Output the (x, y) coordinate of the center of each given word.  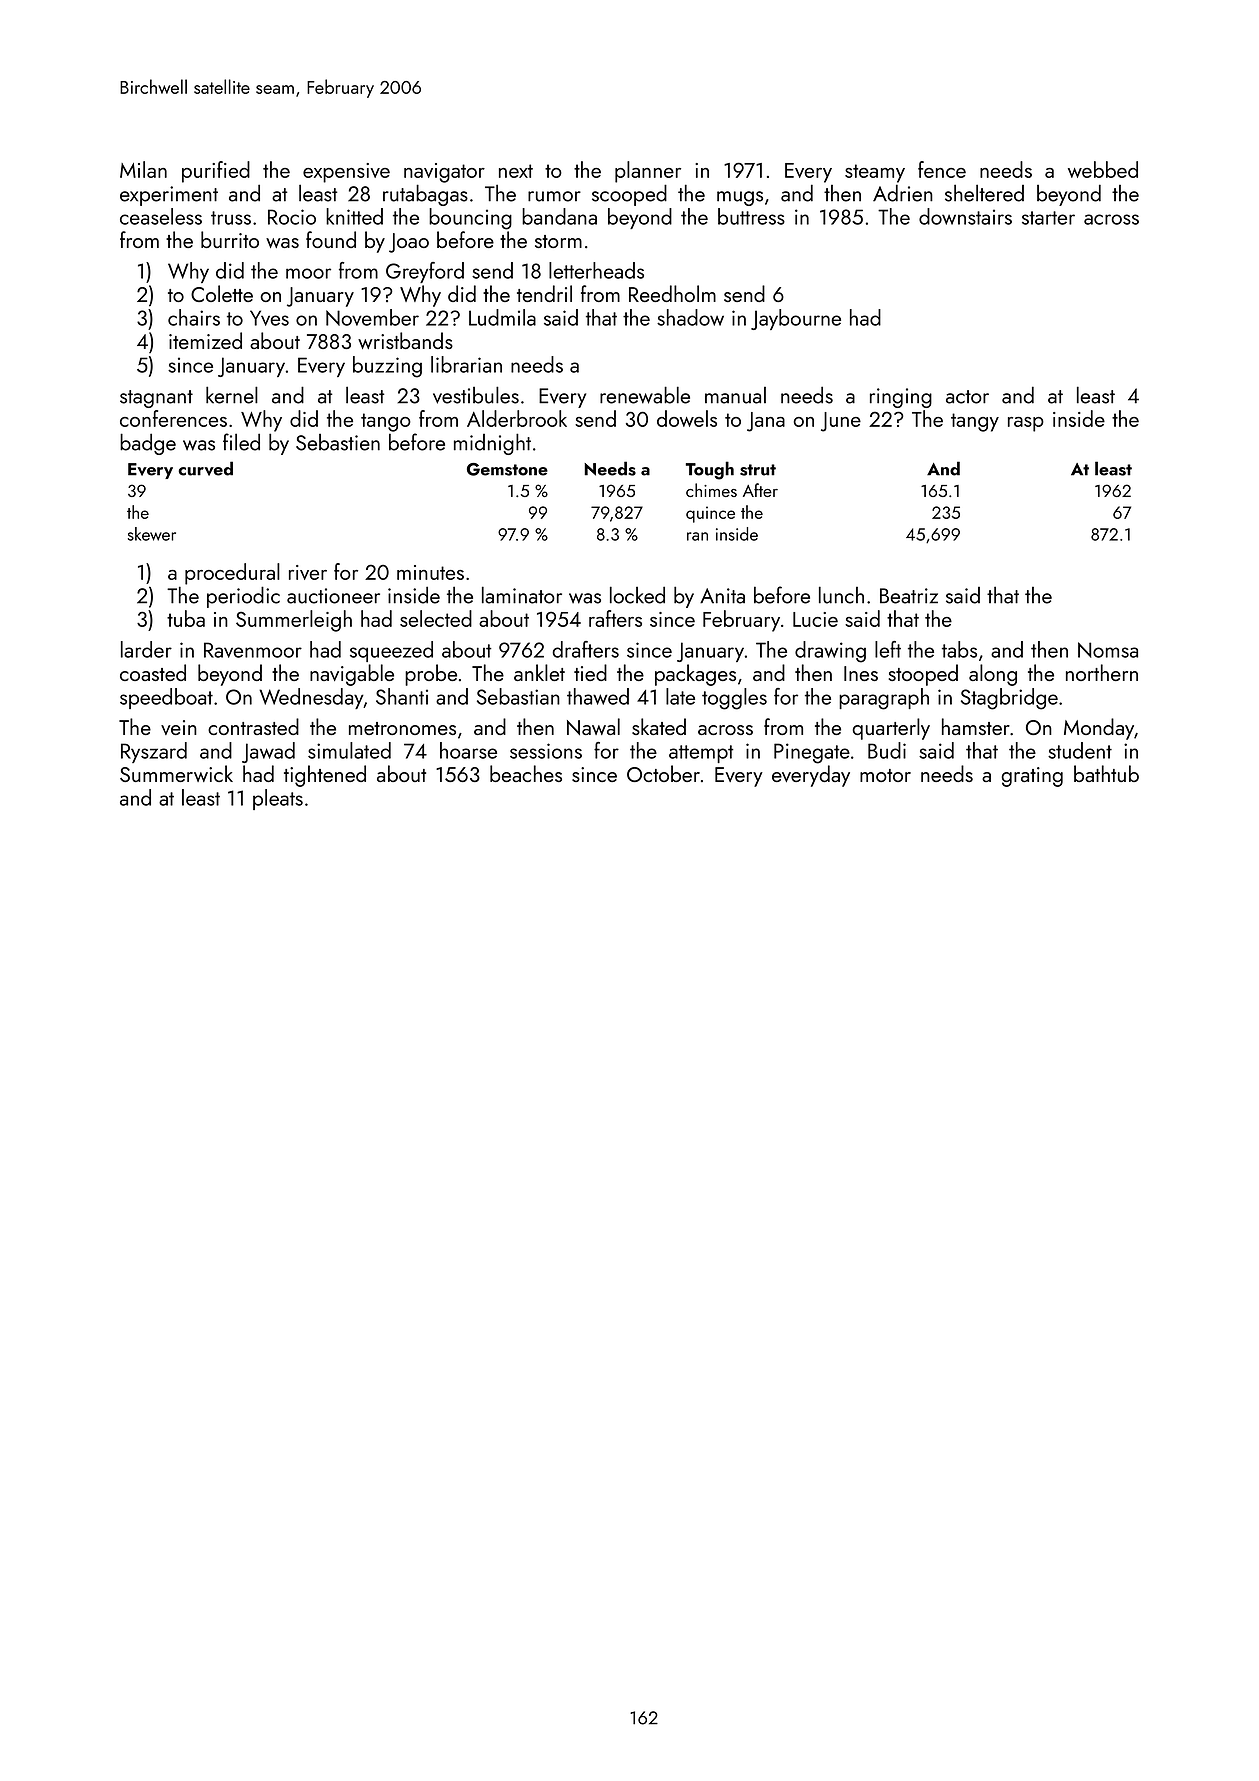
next (516, 171)
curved (206, 468)
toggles (734, 699)
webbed (1103, 169)
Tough (710, 470)
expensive (346, 173)
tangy (975, 422)
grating (1032, 777)
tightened (325, 776)
